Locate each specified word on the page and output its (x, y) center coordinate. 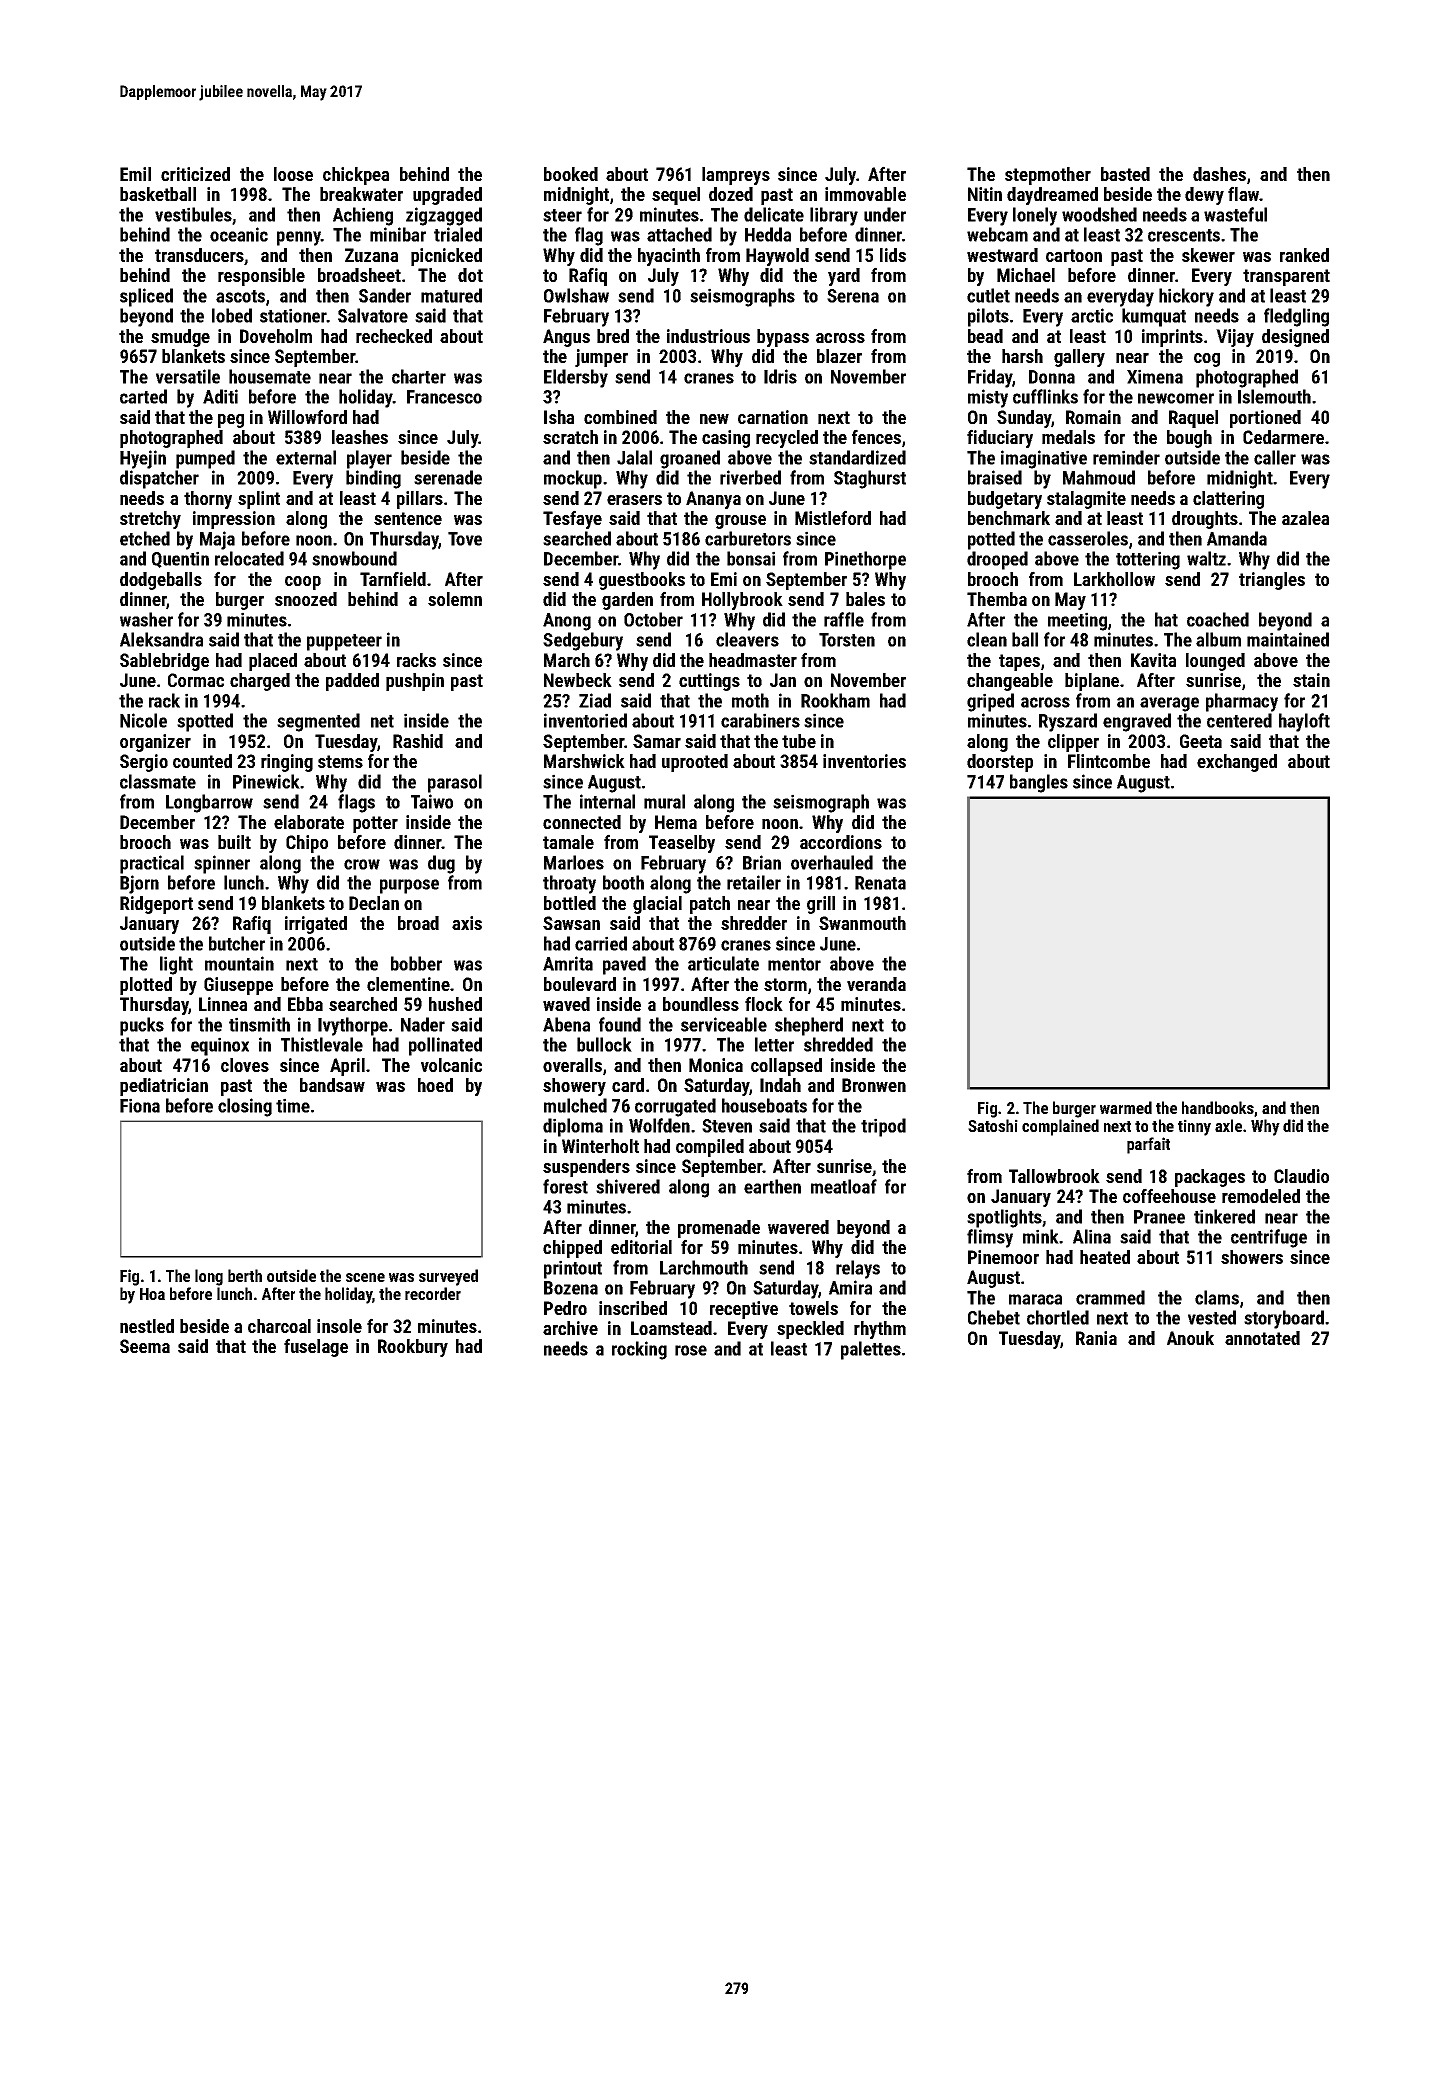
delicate (774, 214)
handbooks (1218, 1107)
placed (273, 662)
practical (152, 864)
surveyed (448, 1277)
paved (624, 965)
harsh (1022, 356)
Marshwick (584, 761)
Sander (385, 295)
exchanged (1237, 763)
